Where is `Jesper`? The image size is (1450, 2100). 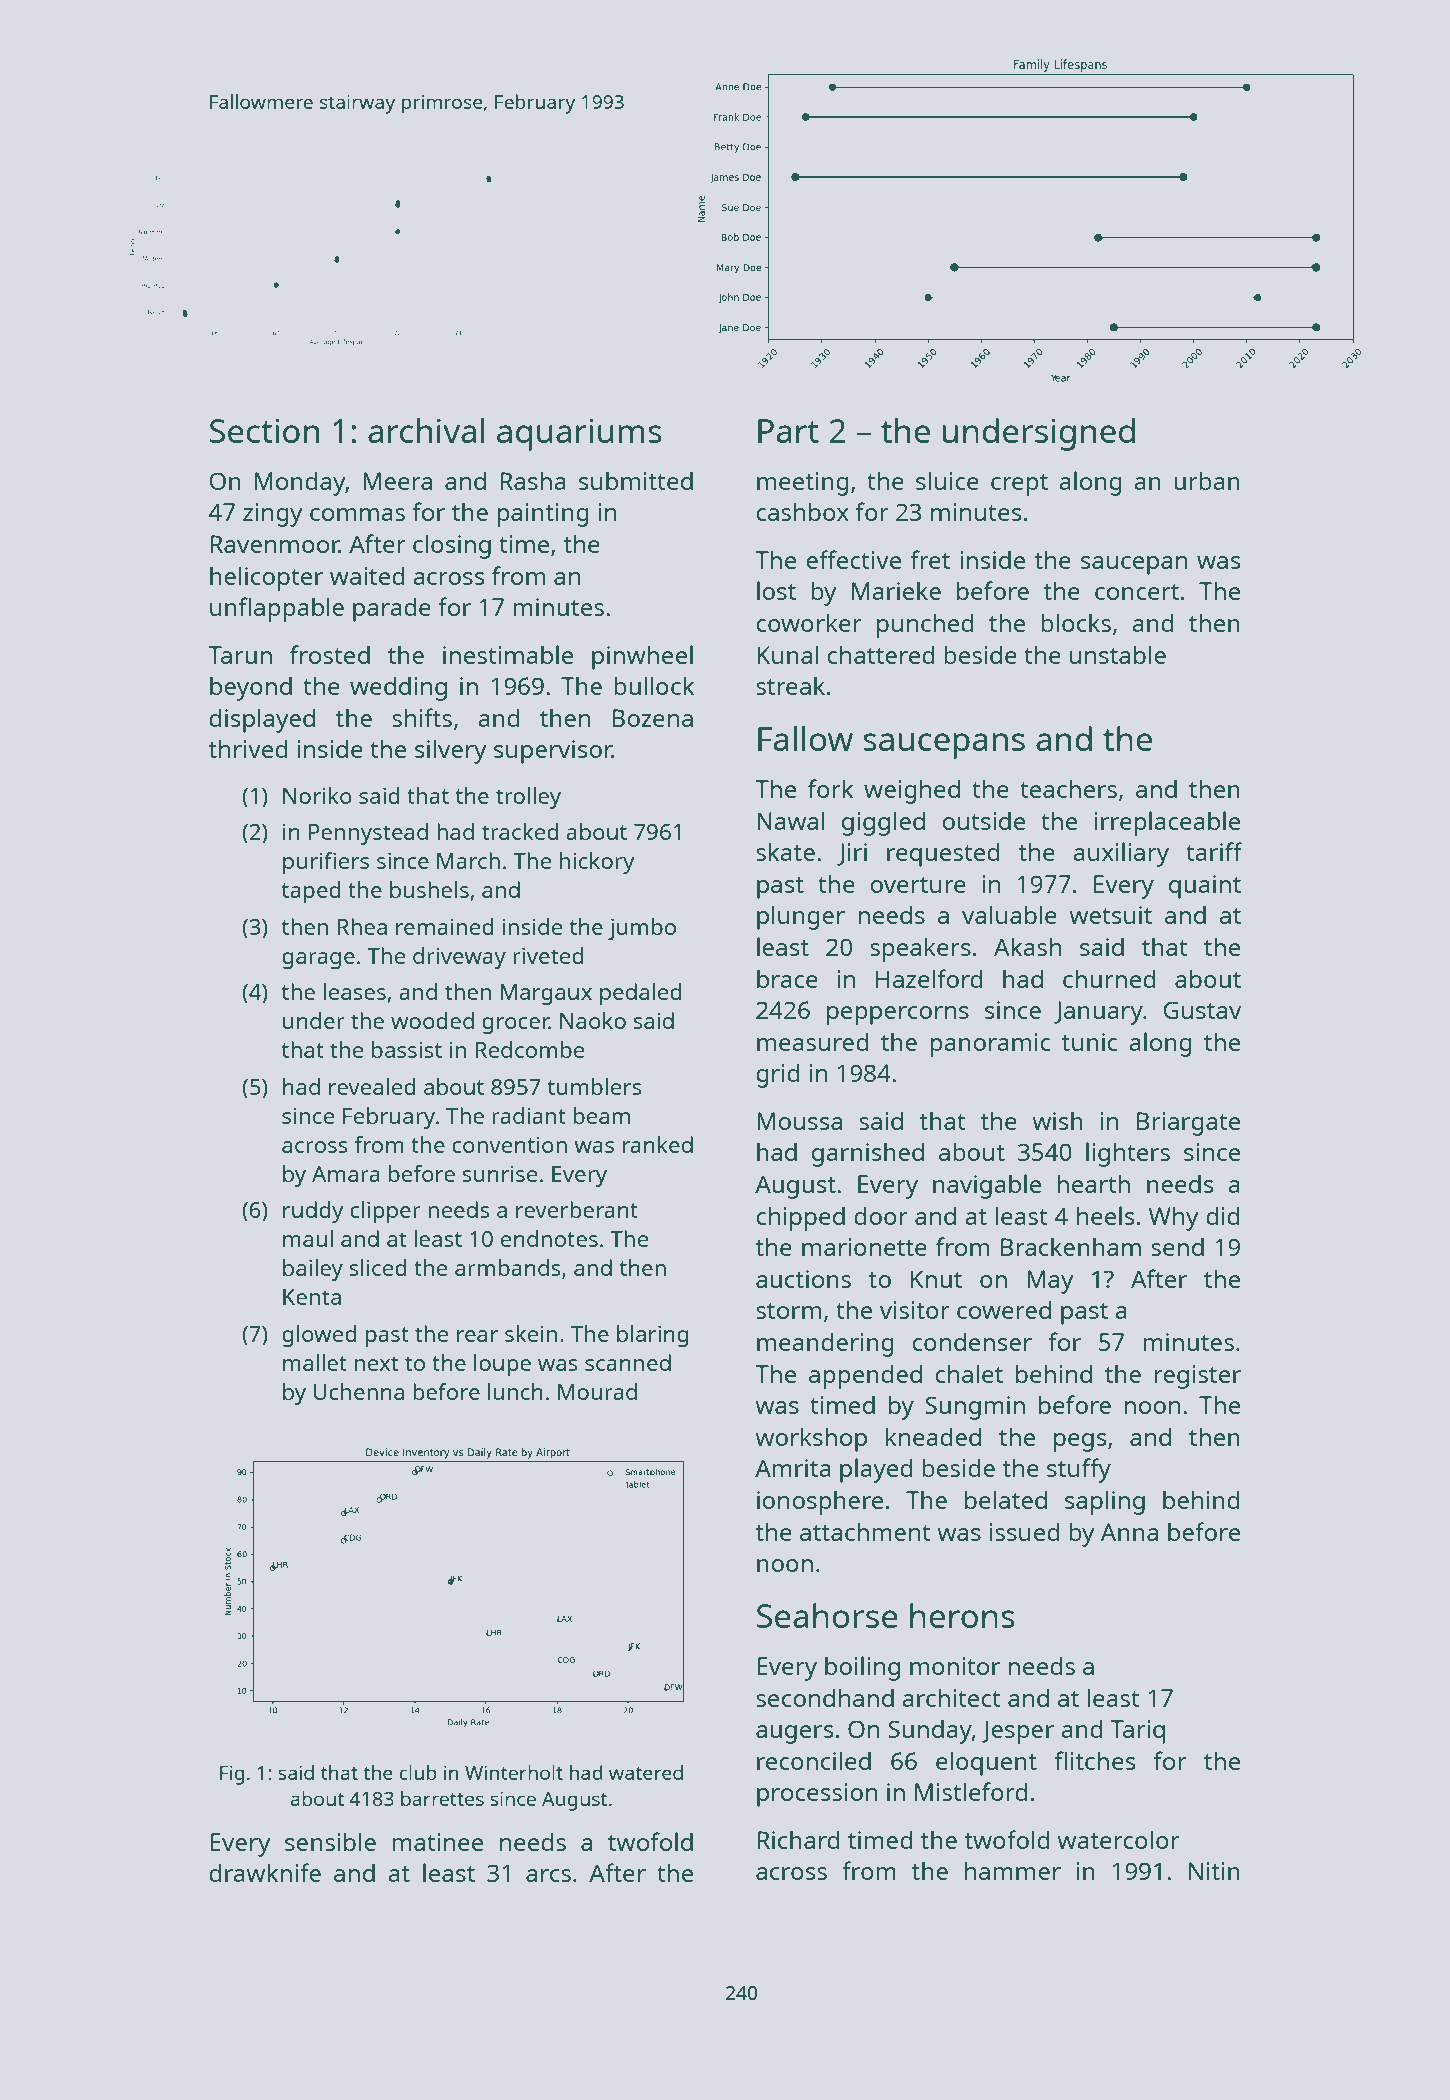
Jesper is located at coordinates (1017, 1732).
